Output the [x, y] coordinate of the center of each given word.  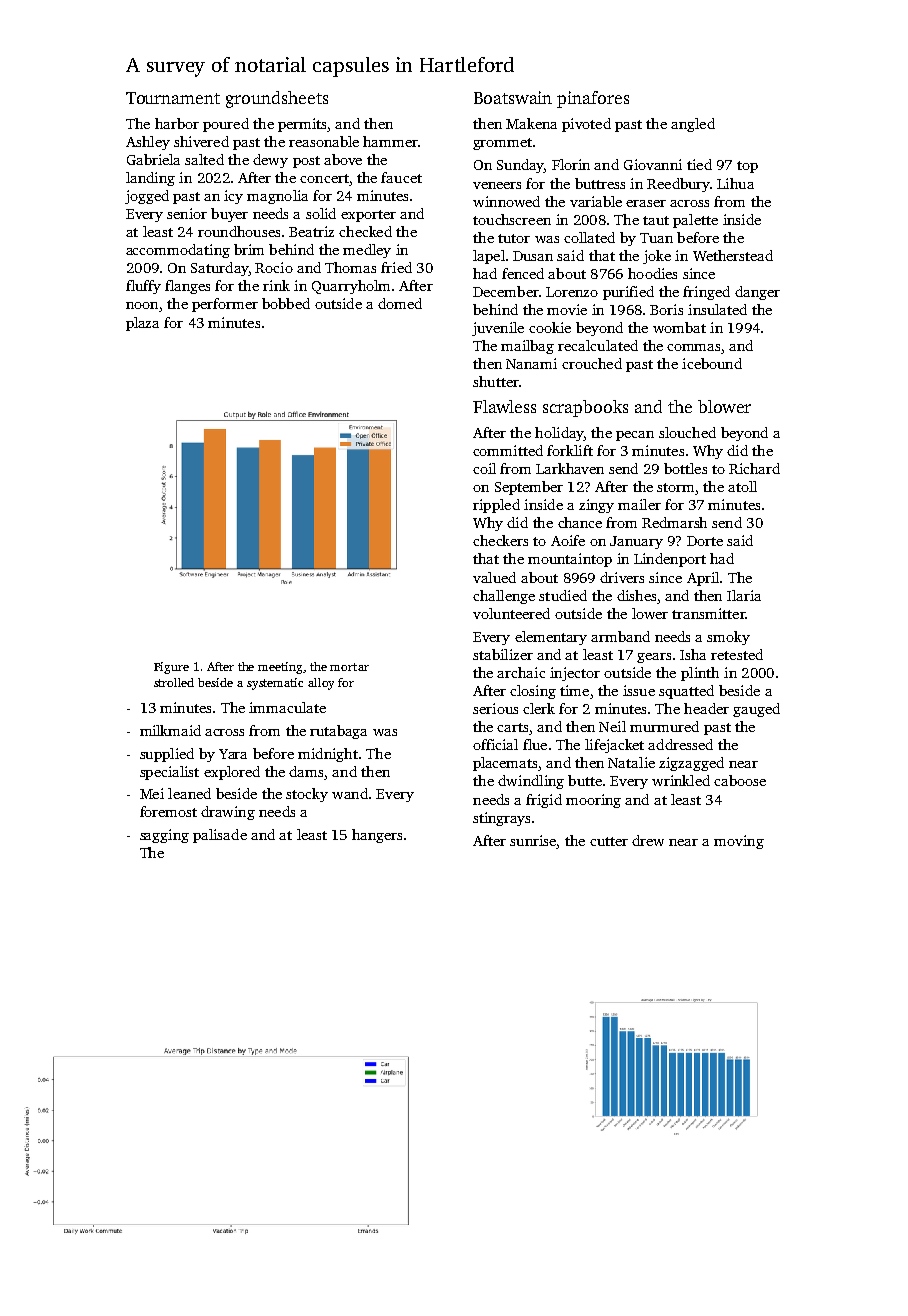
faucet [401, 177]
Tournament [173, 98]
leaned [189, 793]
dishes [636, 595]
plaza [142, 324]
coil [484, 468]
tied [699, 164]
